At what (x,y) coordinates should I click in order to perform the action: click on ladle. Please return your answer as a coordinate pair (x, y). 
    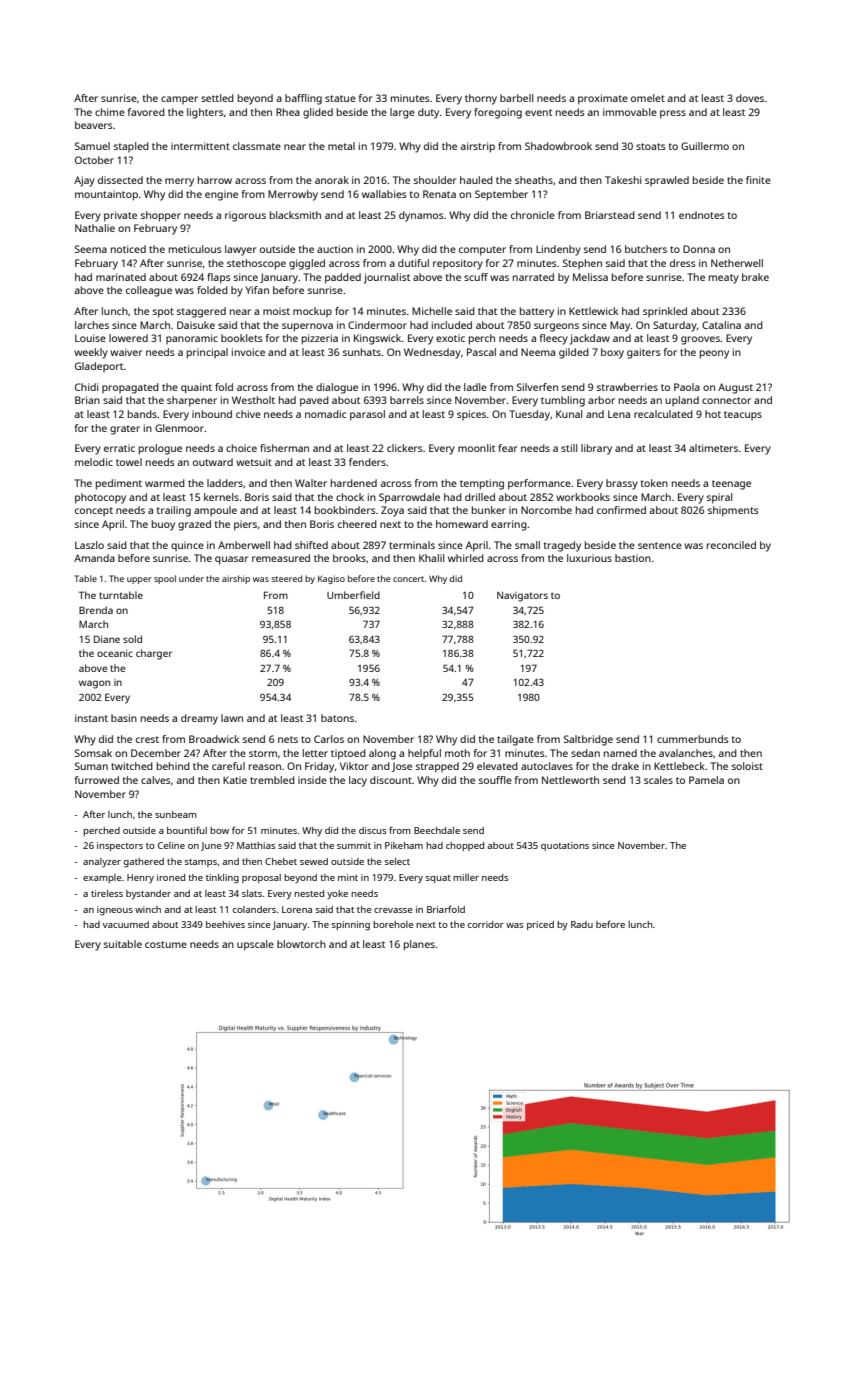
    Looking at the image, I should click on (475, 387).
